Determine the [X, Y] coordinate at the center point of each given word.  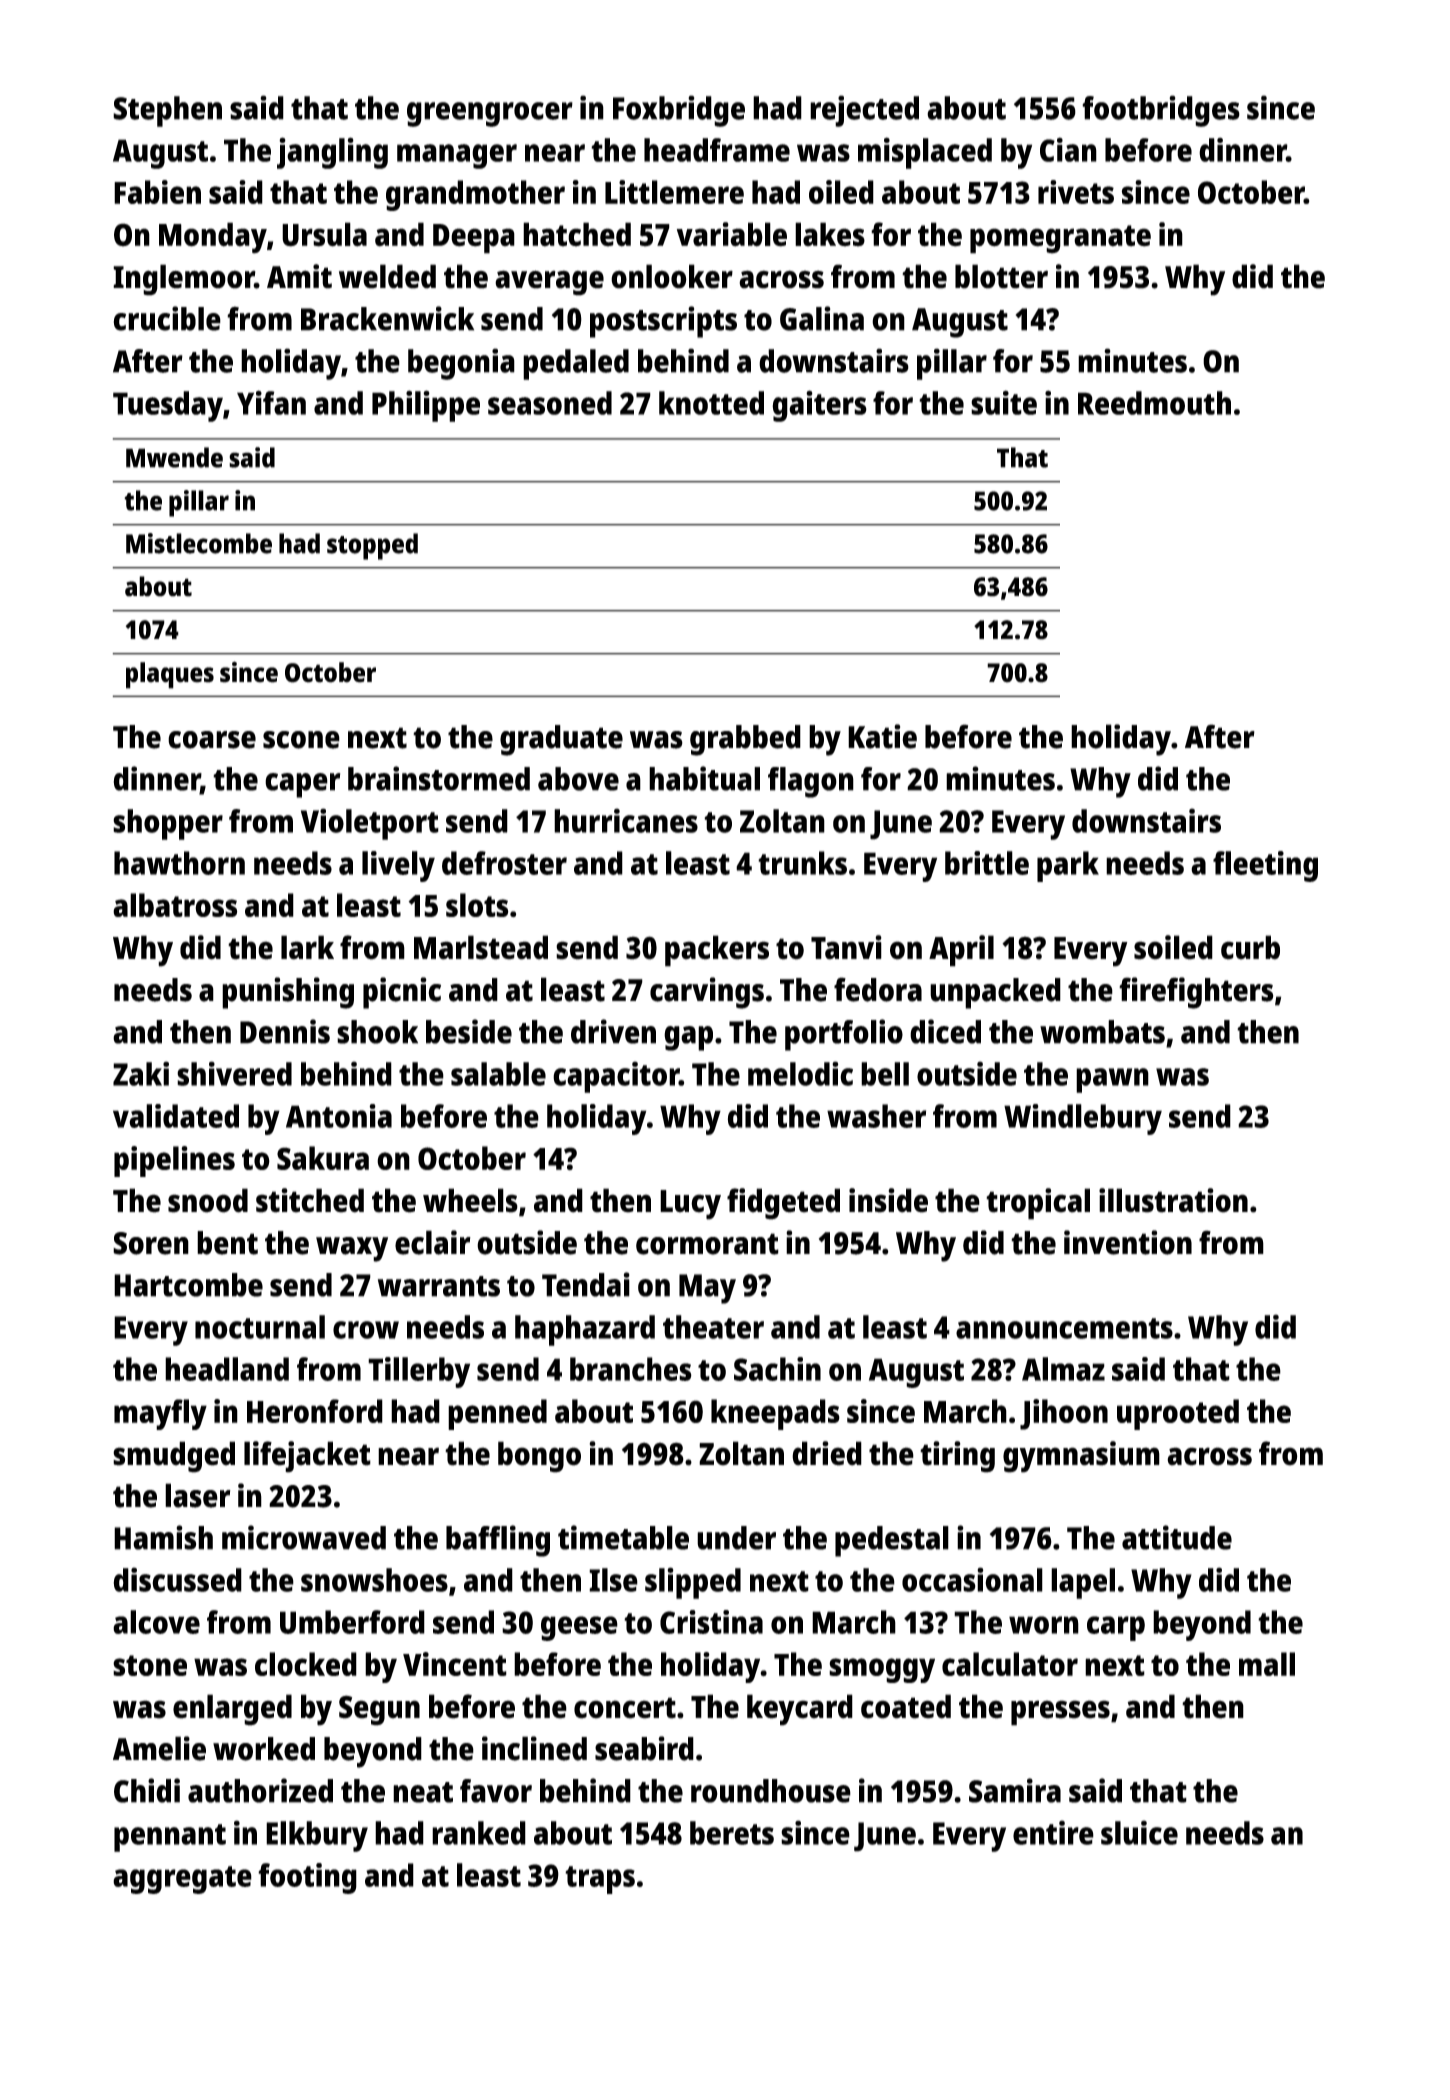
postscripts [663, 322]
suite [1004, 402]
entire [1053, 1832]
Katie [882, 736]
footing [307, 1878]
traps [600, 1880]
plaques [170, 675]
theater [713, 1327]
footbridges [1161, 111]
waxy [352, 1249]
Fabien [157, 192]
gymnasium [1081, 1457]
